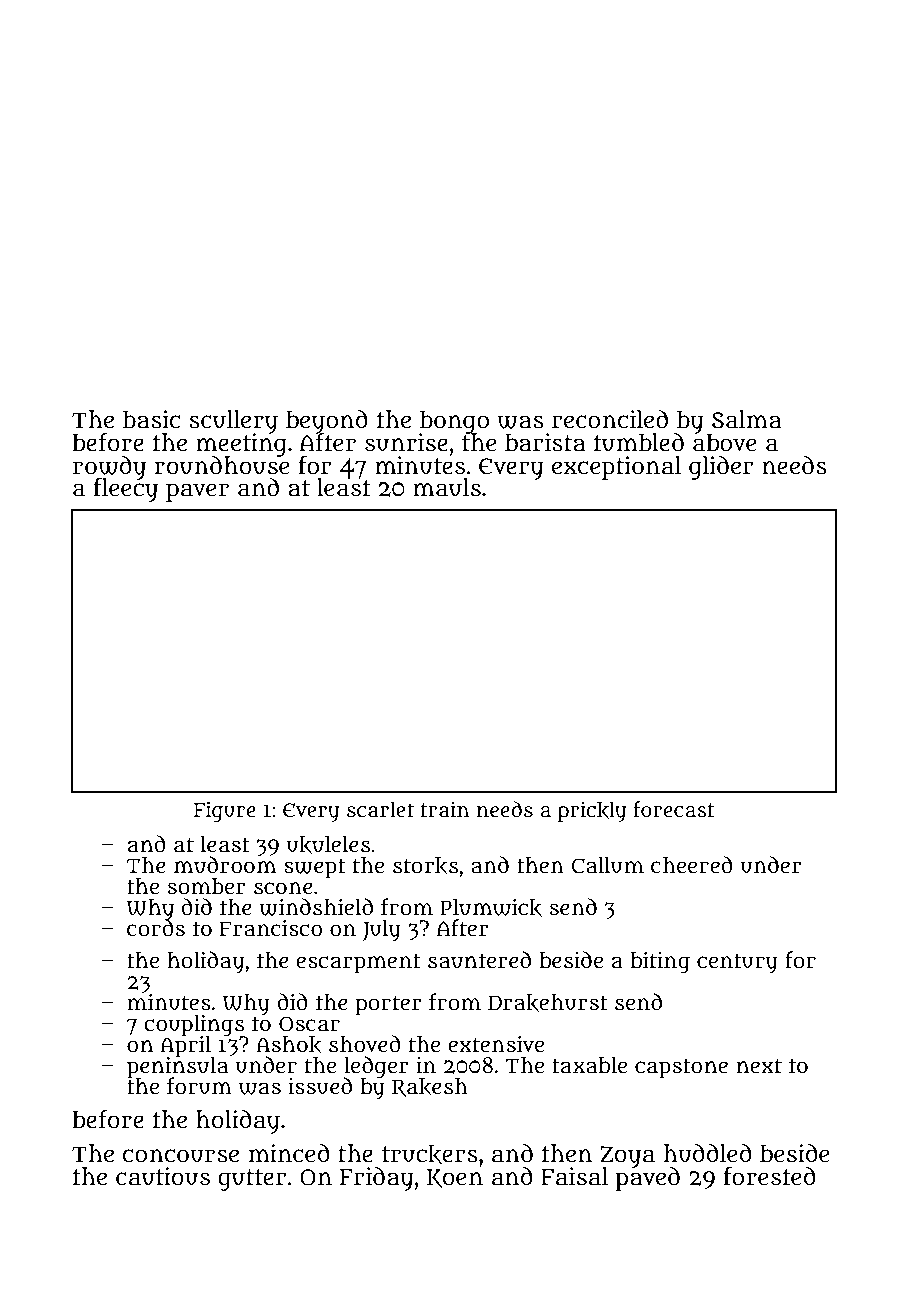 This screenshot has height=1316, width=908. What do you see at coordinates (380, 809) in the screenshot?
I see `scarlet` at bounding box center [380, 809].
